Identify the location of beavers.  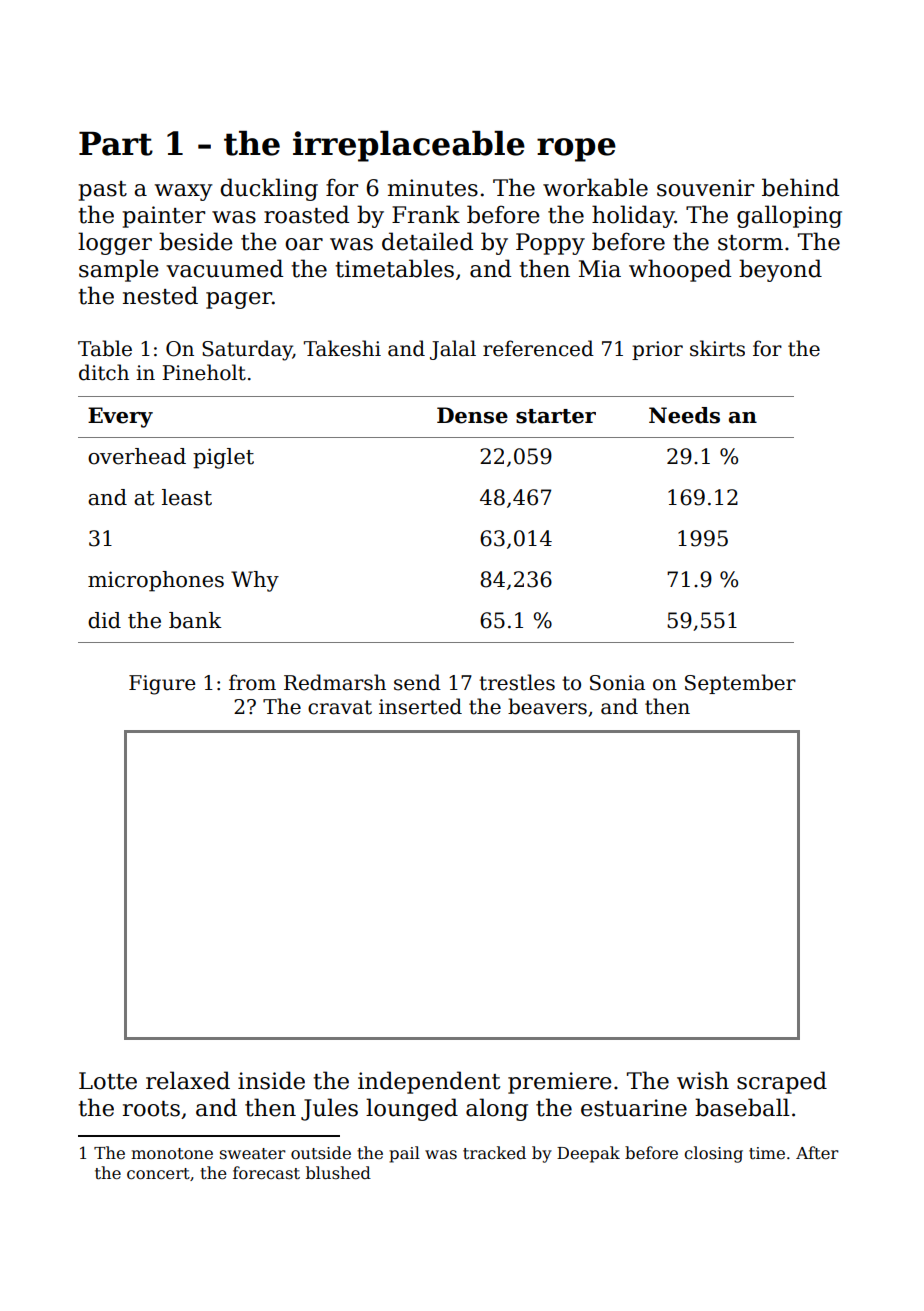
(547, 706).
